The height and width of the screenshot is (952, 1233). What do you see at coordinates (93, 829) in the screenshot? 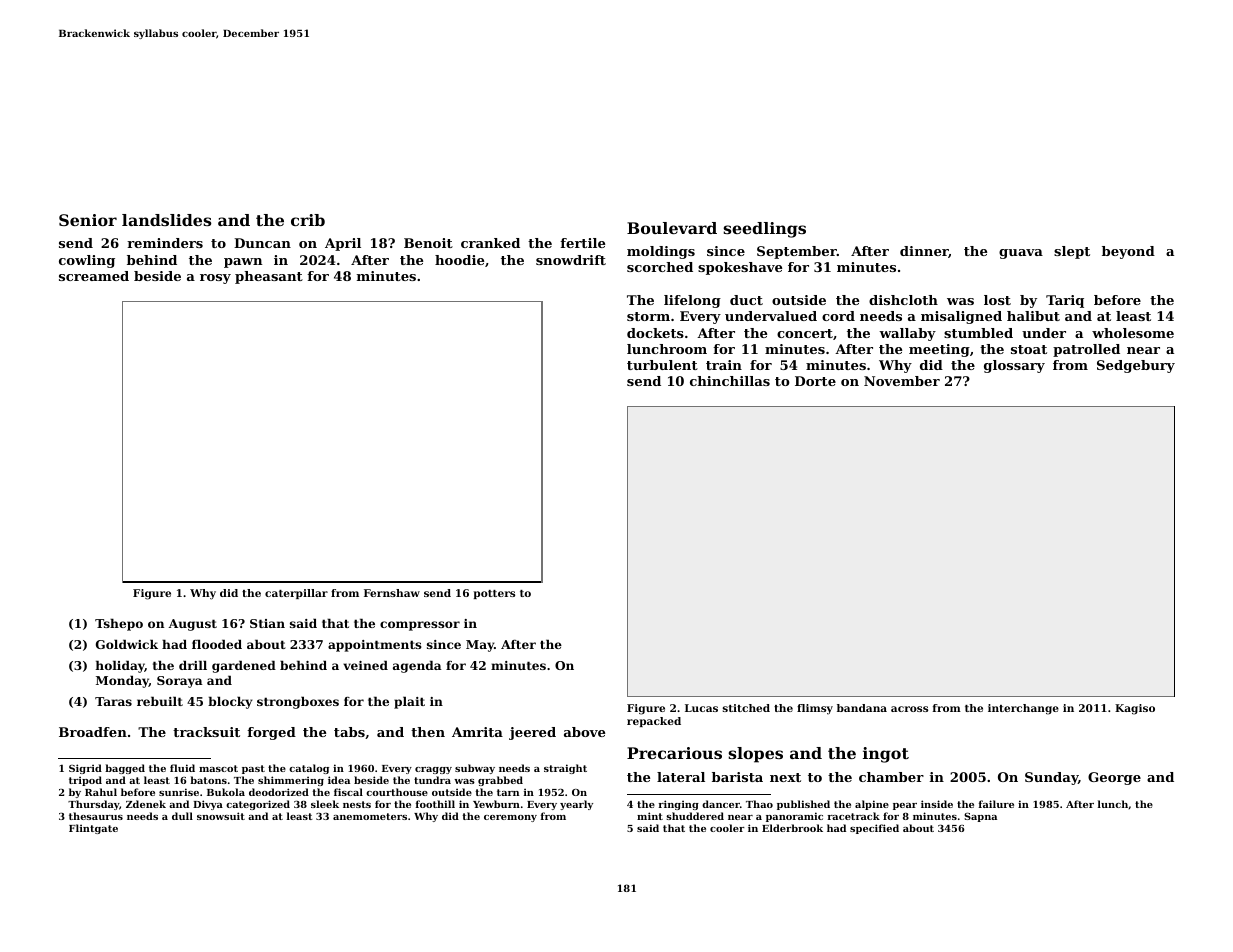
I see `Flintgate` at bounding box center [93, 829].
